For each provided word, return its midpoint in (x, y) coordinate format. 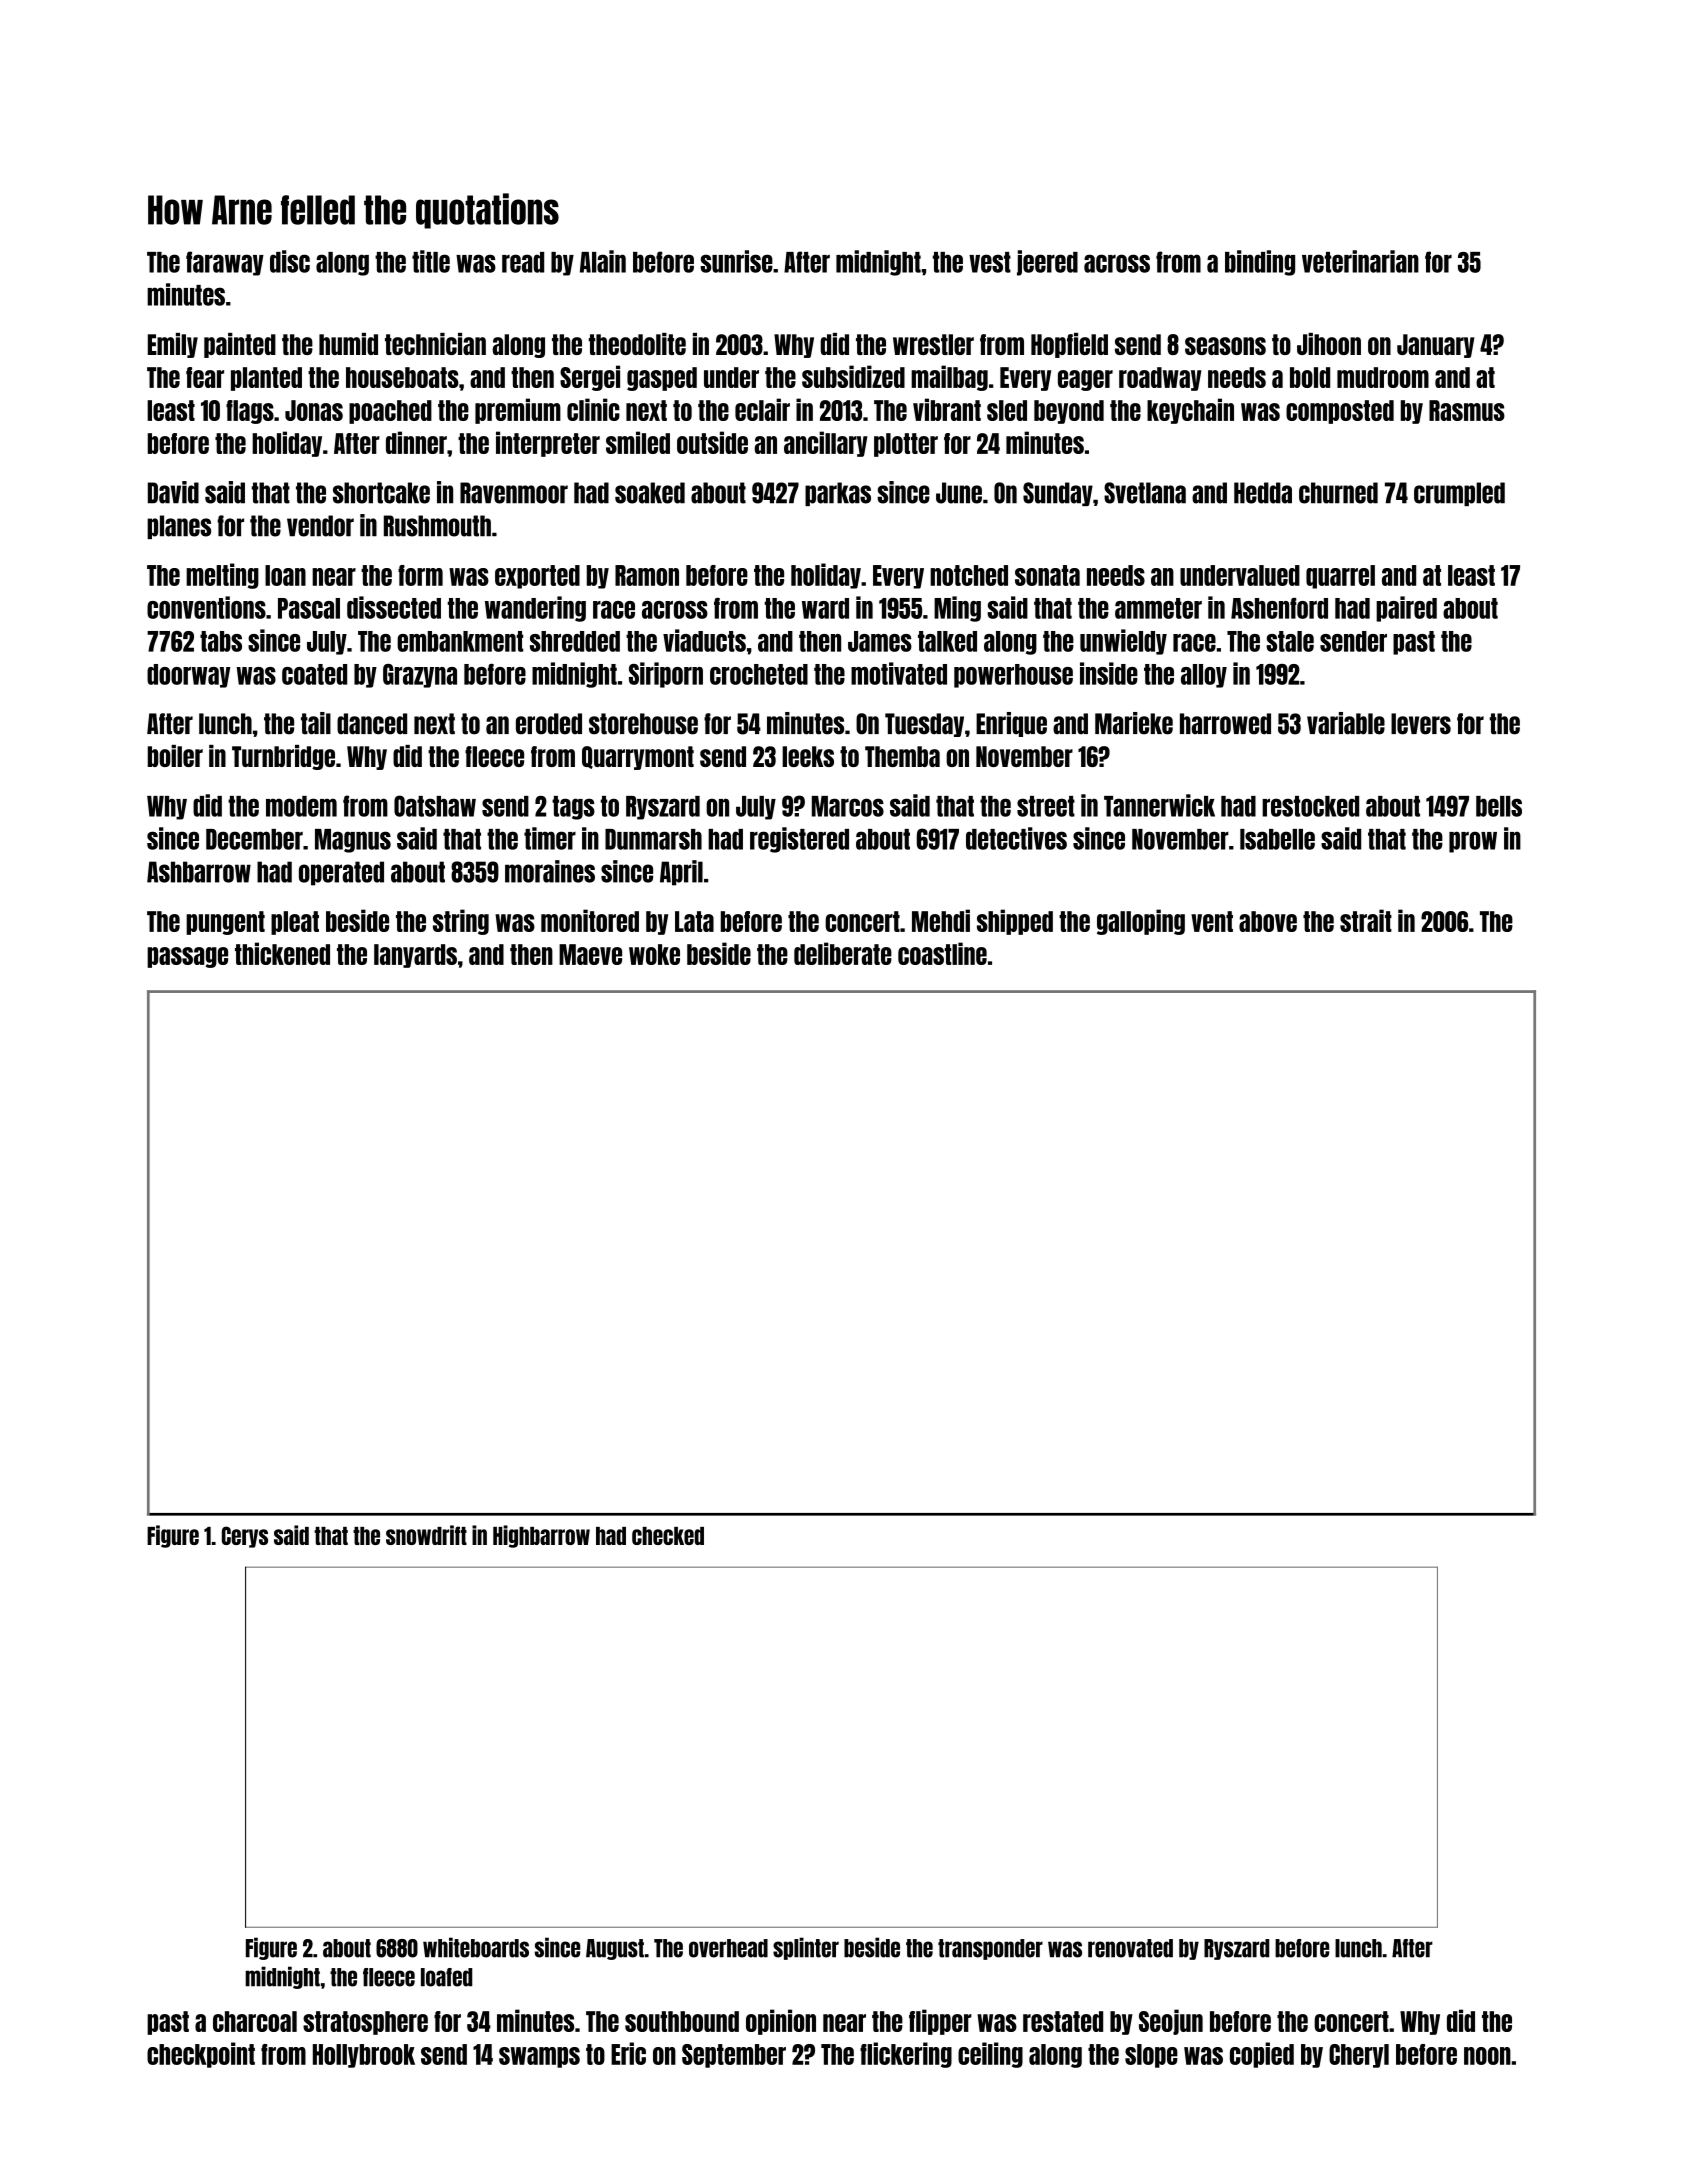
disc (290, 261)
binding (1260, 263)
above (1268, 921)
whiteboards (476, 1947)
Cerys (245, 1537)
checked (668, 1536)
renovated (1130, 1948)
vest (990, 262)
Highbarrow (541, 1536)
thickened (282, 953)
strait (1366, 920)
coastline (942, 953)
